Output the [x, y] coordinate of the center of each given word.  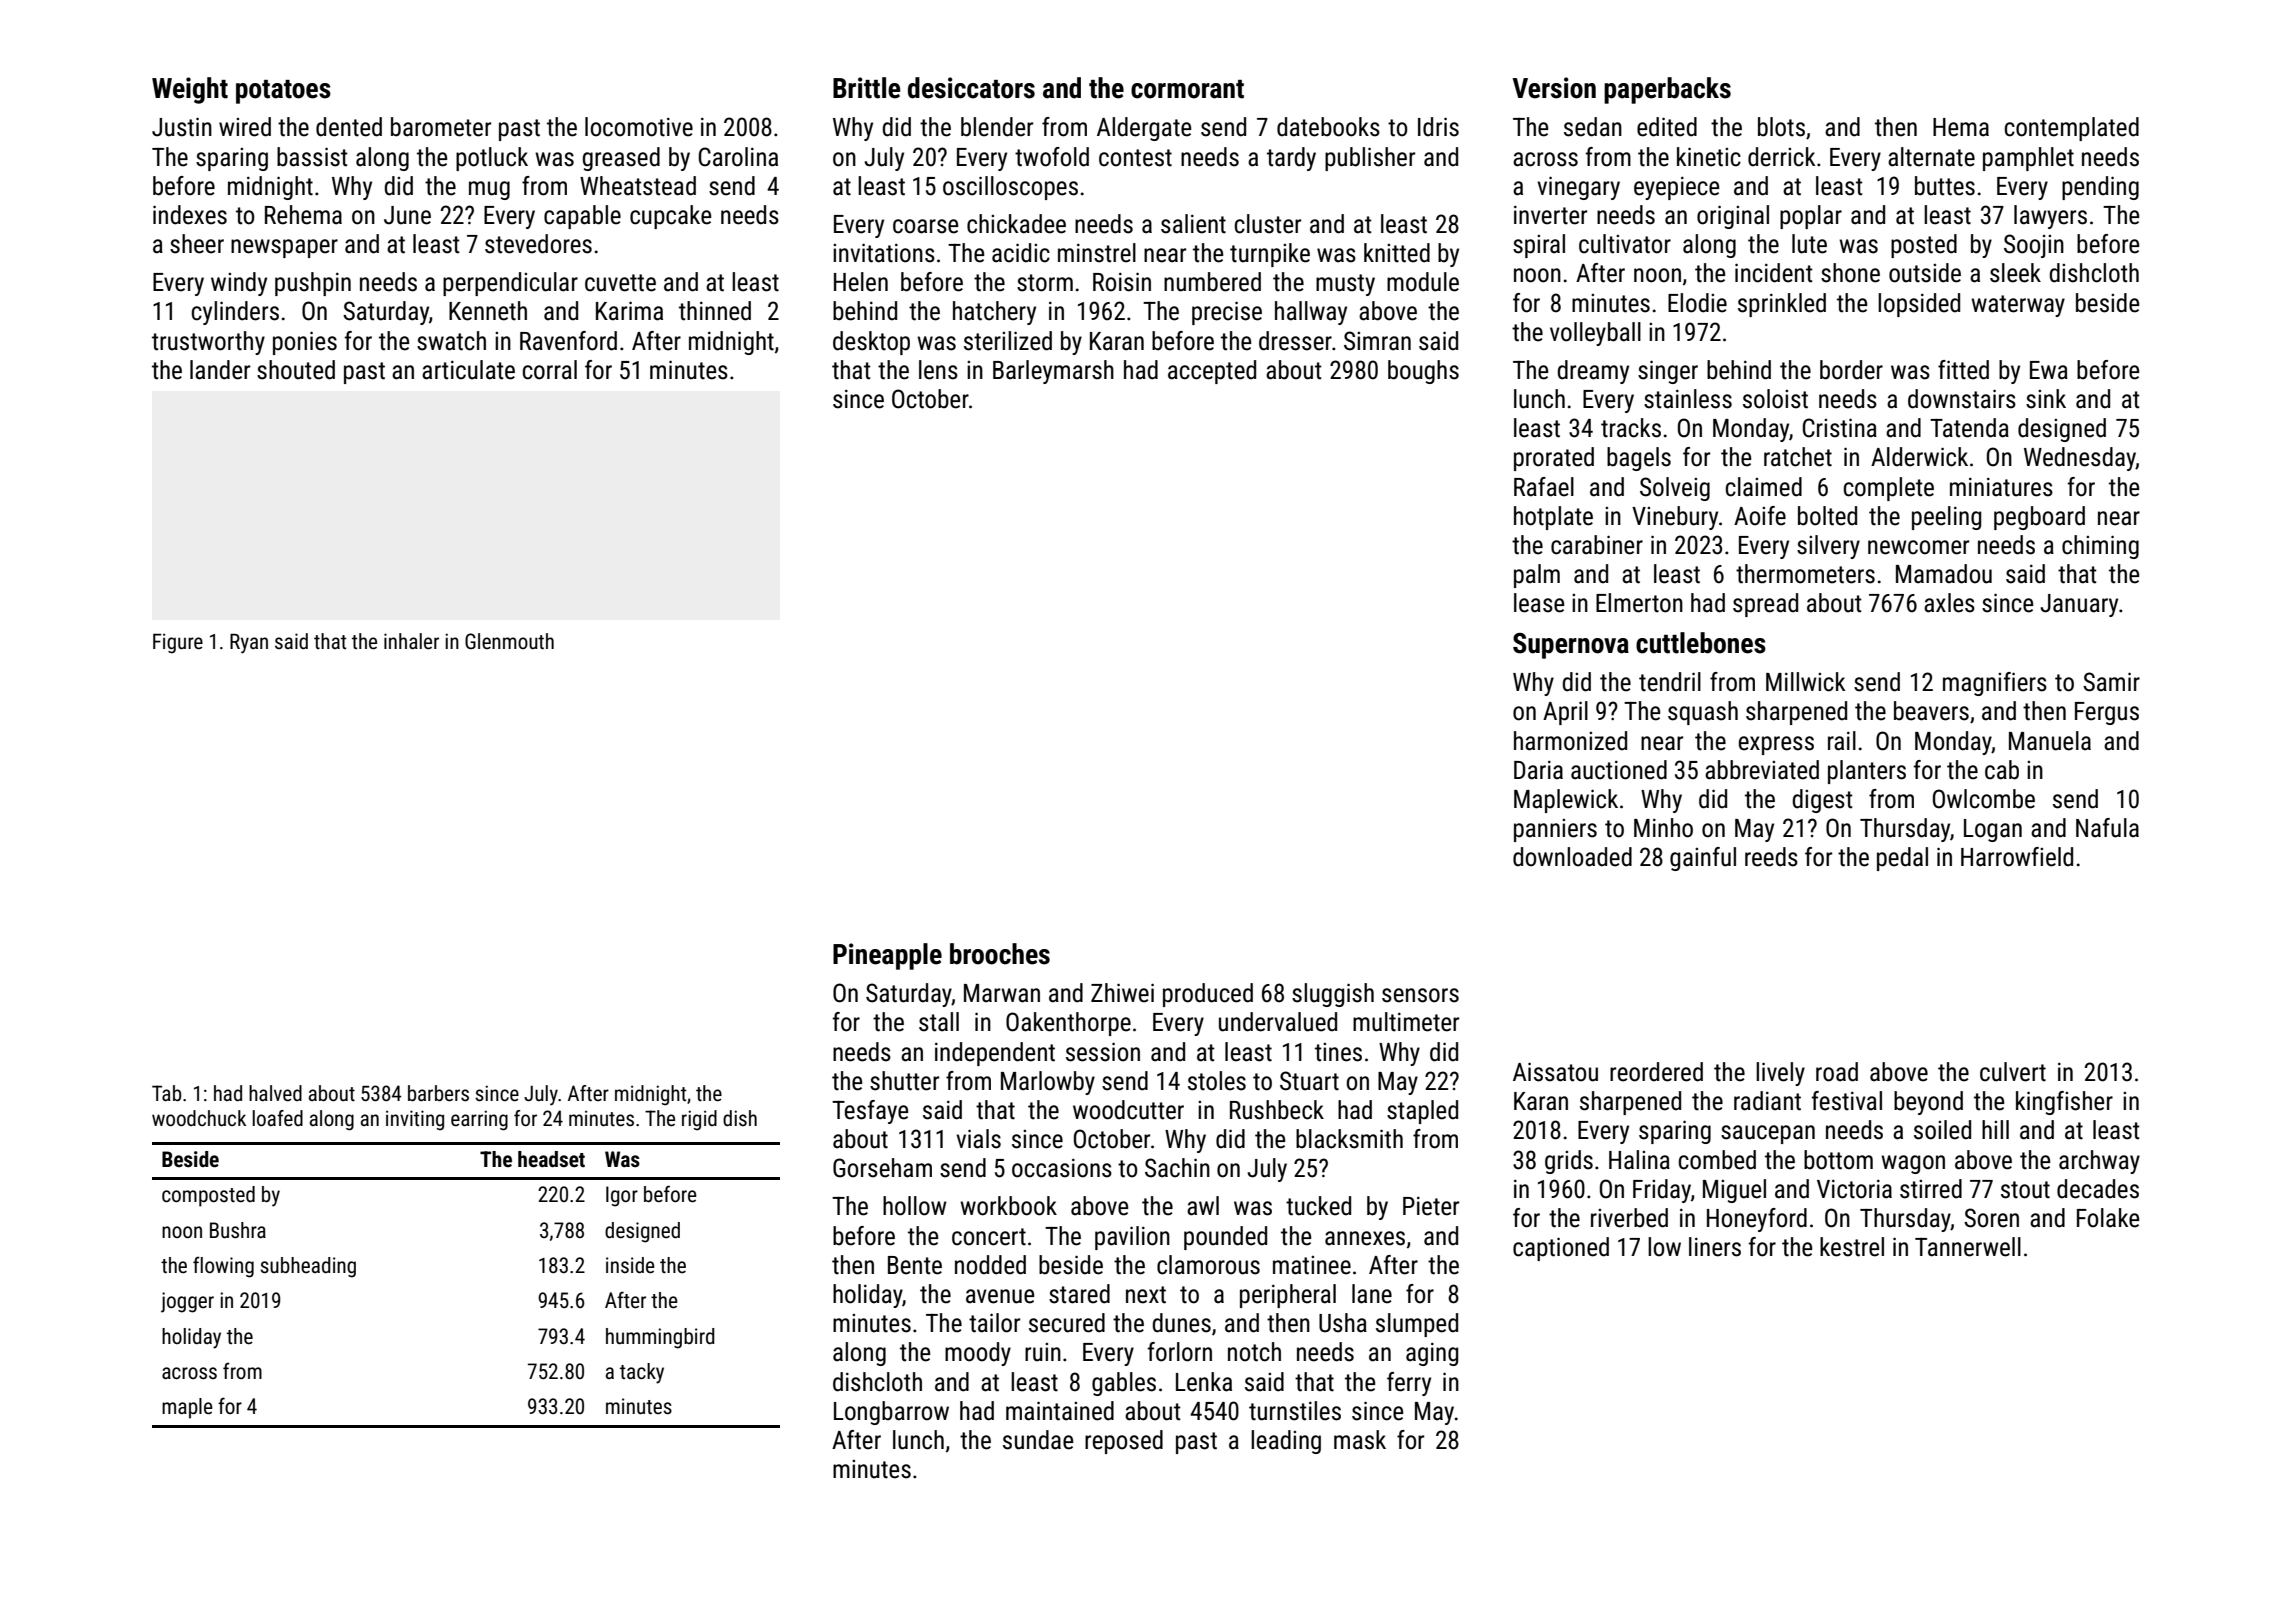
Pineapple [887, 956]
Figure [178, 643]
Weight [190, 90]
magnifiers [1995, 684]
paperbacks [1667, 90]
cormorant [1187, 89]
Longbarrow [891, 1413]
